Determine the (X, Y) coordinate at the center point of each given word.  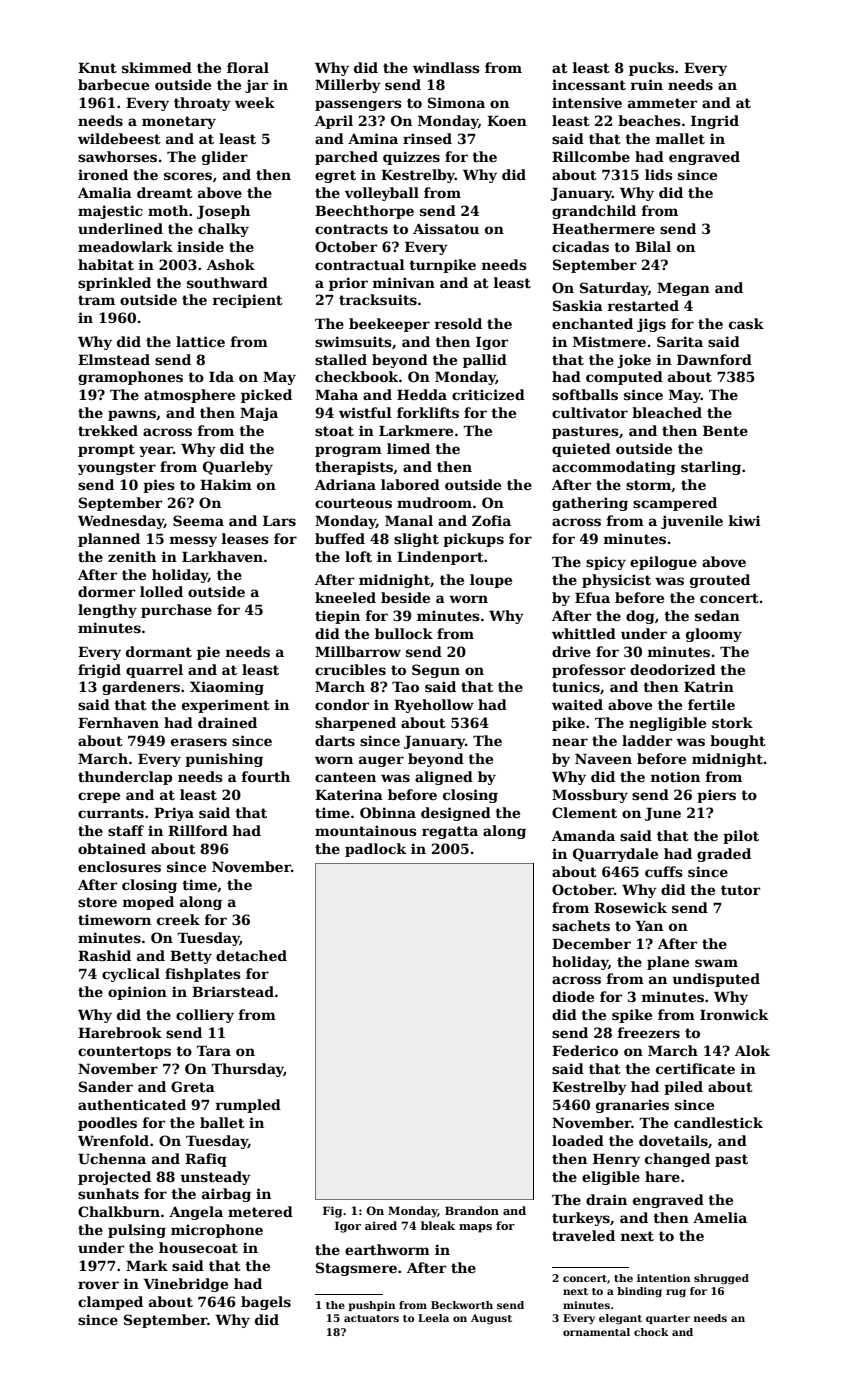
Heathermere (603, 228)
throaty (202, 104)
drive (571, 651)
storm (648, 485)
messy (193, 541)
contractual (360, 264)
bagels (266, 1303)
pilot (741, 837)
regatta (450, 832)
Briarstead (233, 991)
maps (475, 1228)
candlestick (718, 1122)
